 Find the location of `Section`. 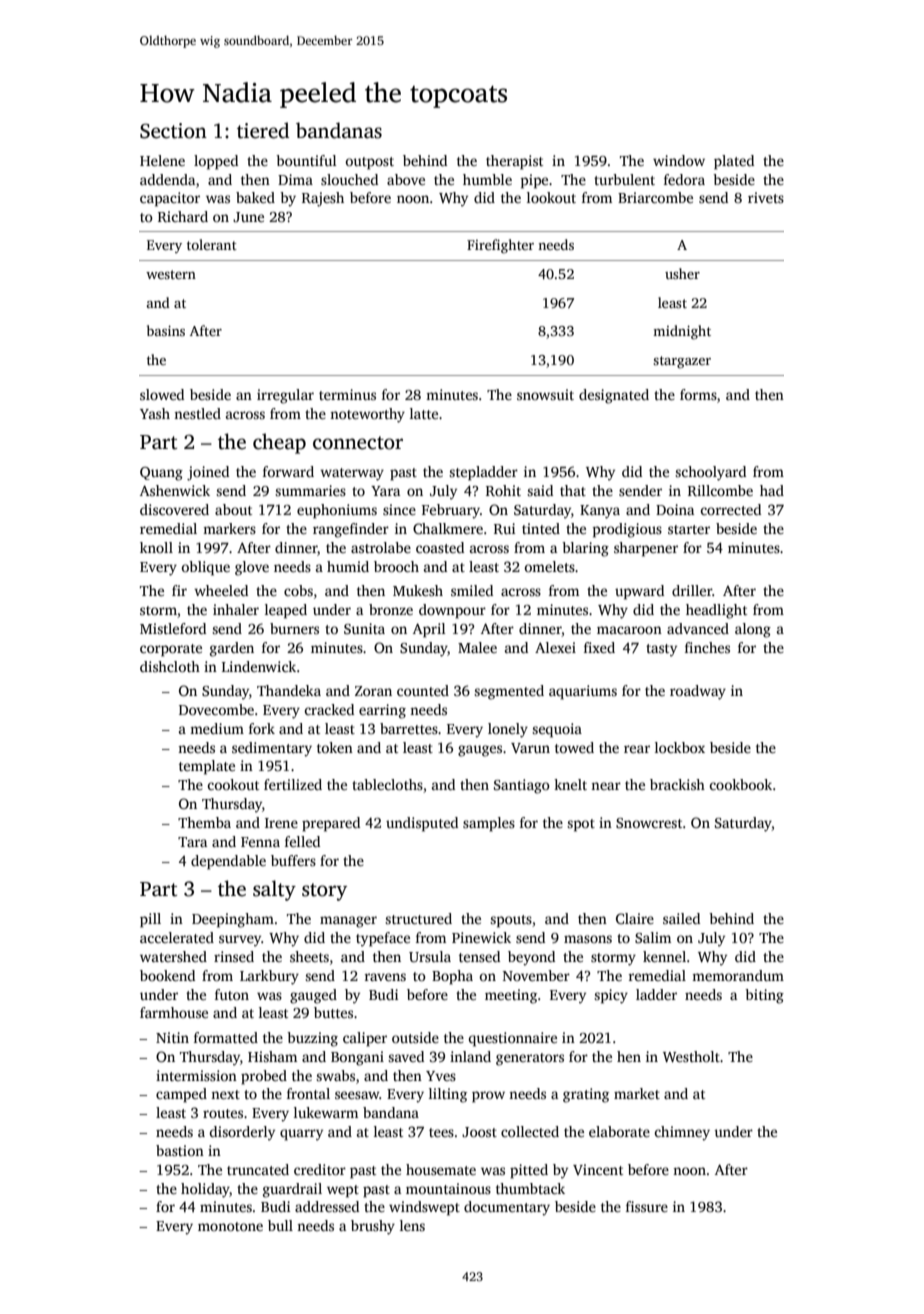

Section is located at coordinates (173, 131).
